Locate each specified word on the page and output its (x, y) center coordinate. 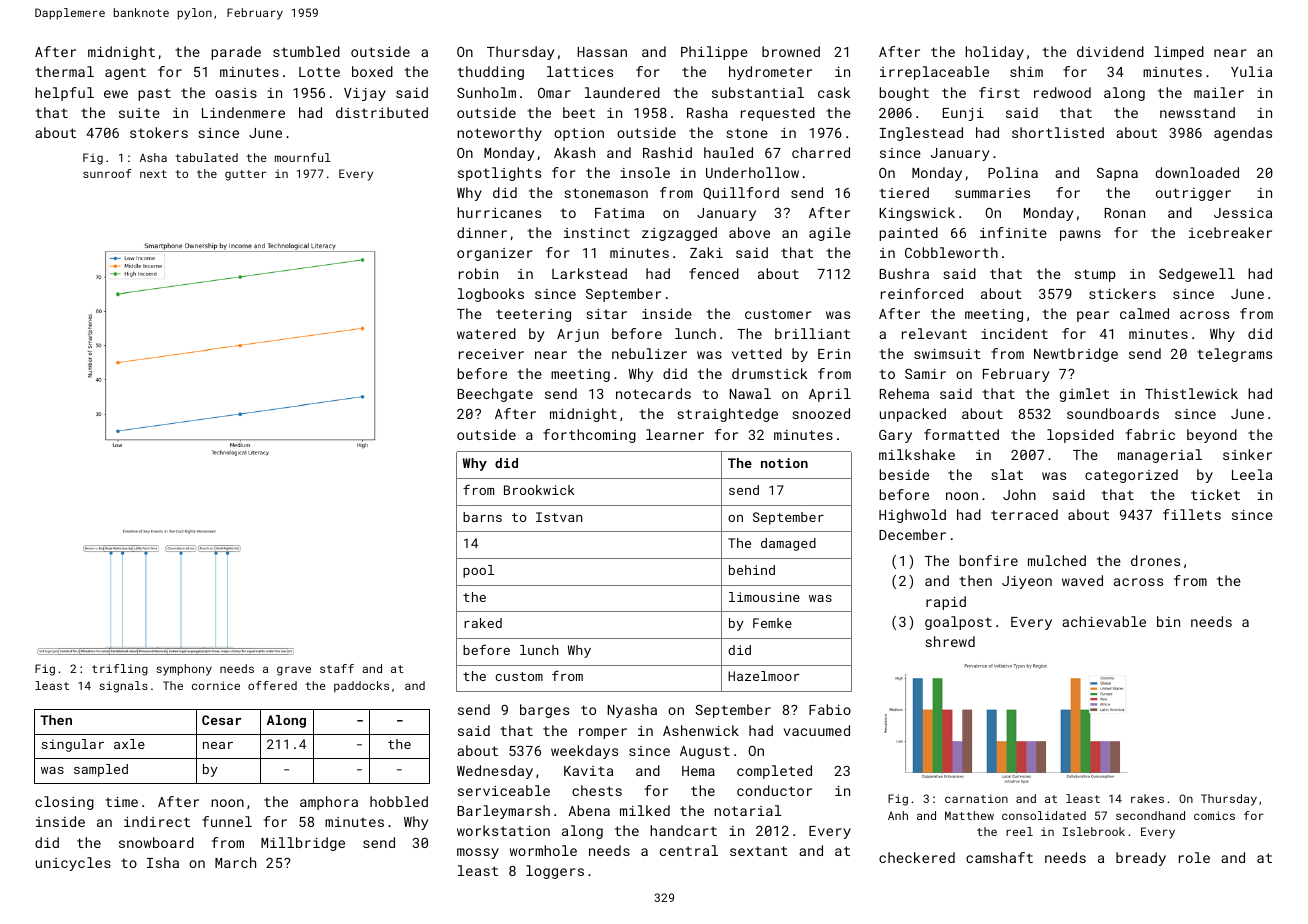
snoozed (821, 413)
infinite (1013, 232)
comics (1214, 815)
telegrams (1234, 355)
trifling (120, 670)
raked (483, 623)
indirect (157, 821)
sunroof (107, 173)
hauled (728, 152)
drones (1155, 560)
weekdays (584, 752)
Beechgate (495, 395)
